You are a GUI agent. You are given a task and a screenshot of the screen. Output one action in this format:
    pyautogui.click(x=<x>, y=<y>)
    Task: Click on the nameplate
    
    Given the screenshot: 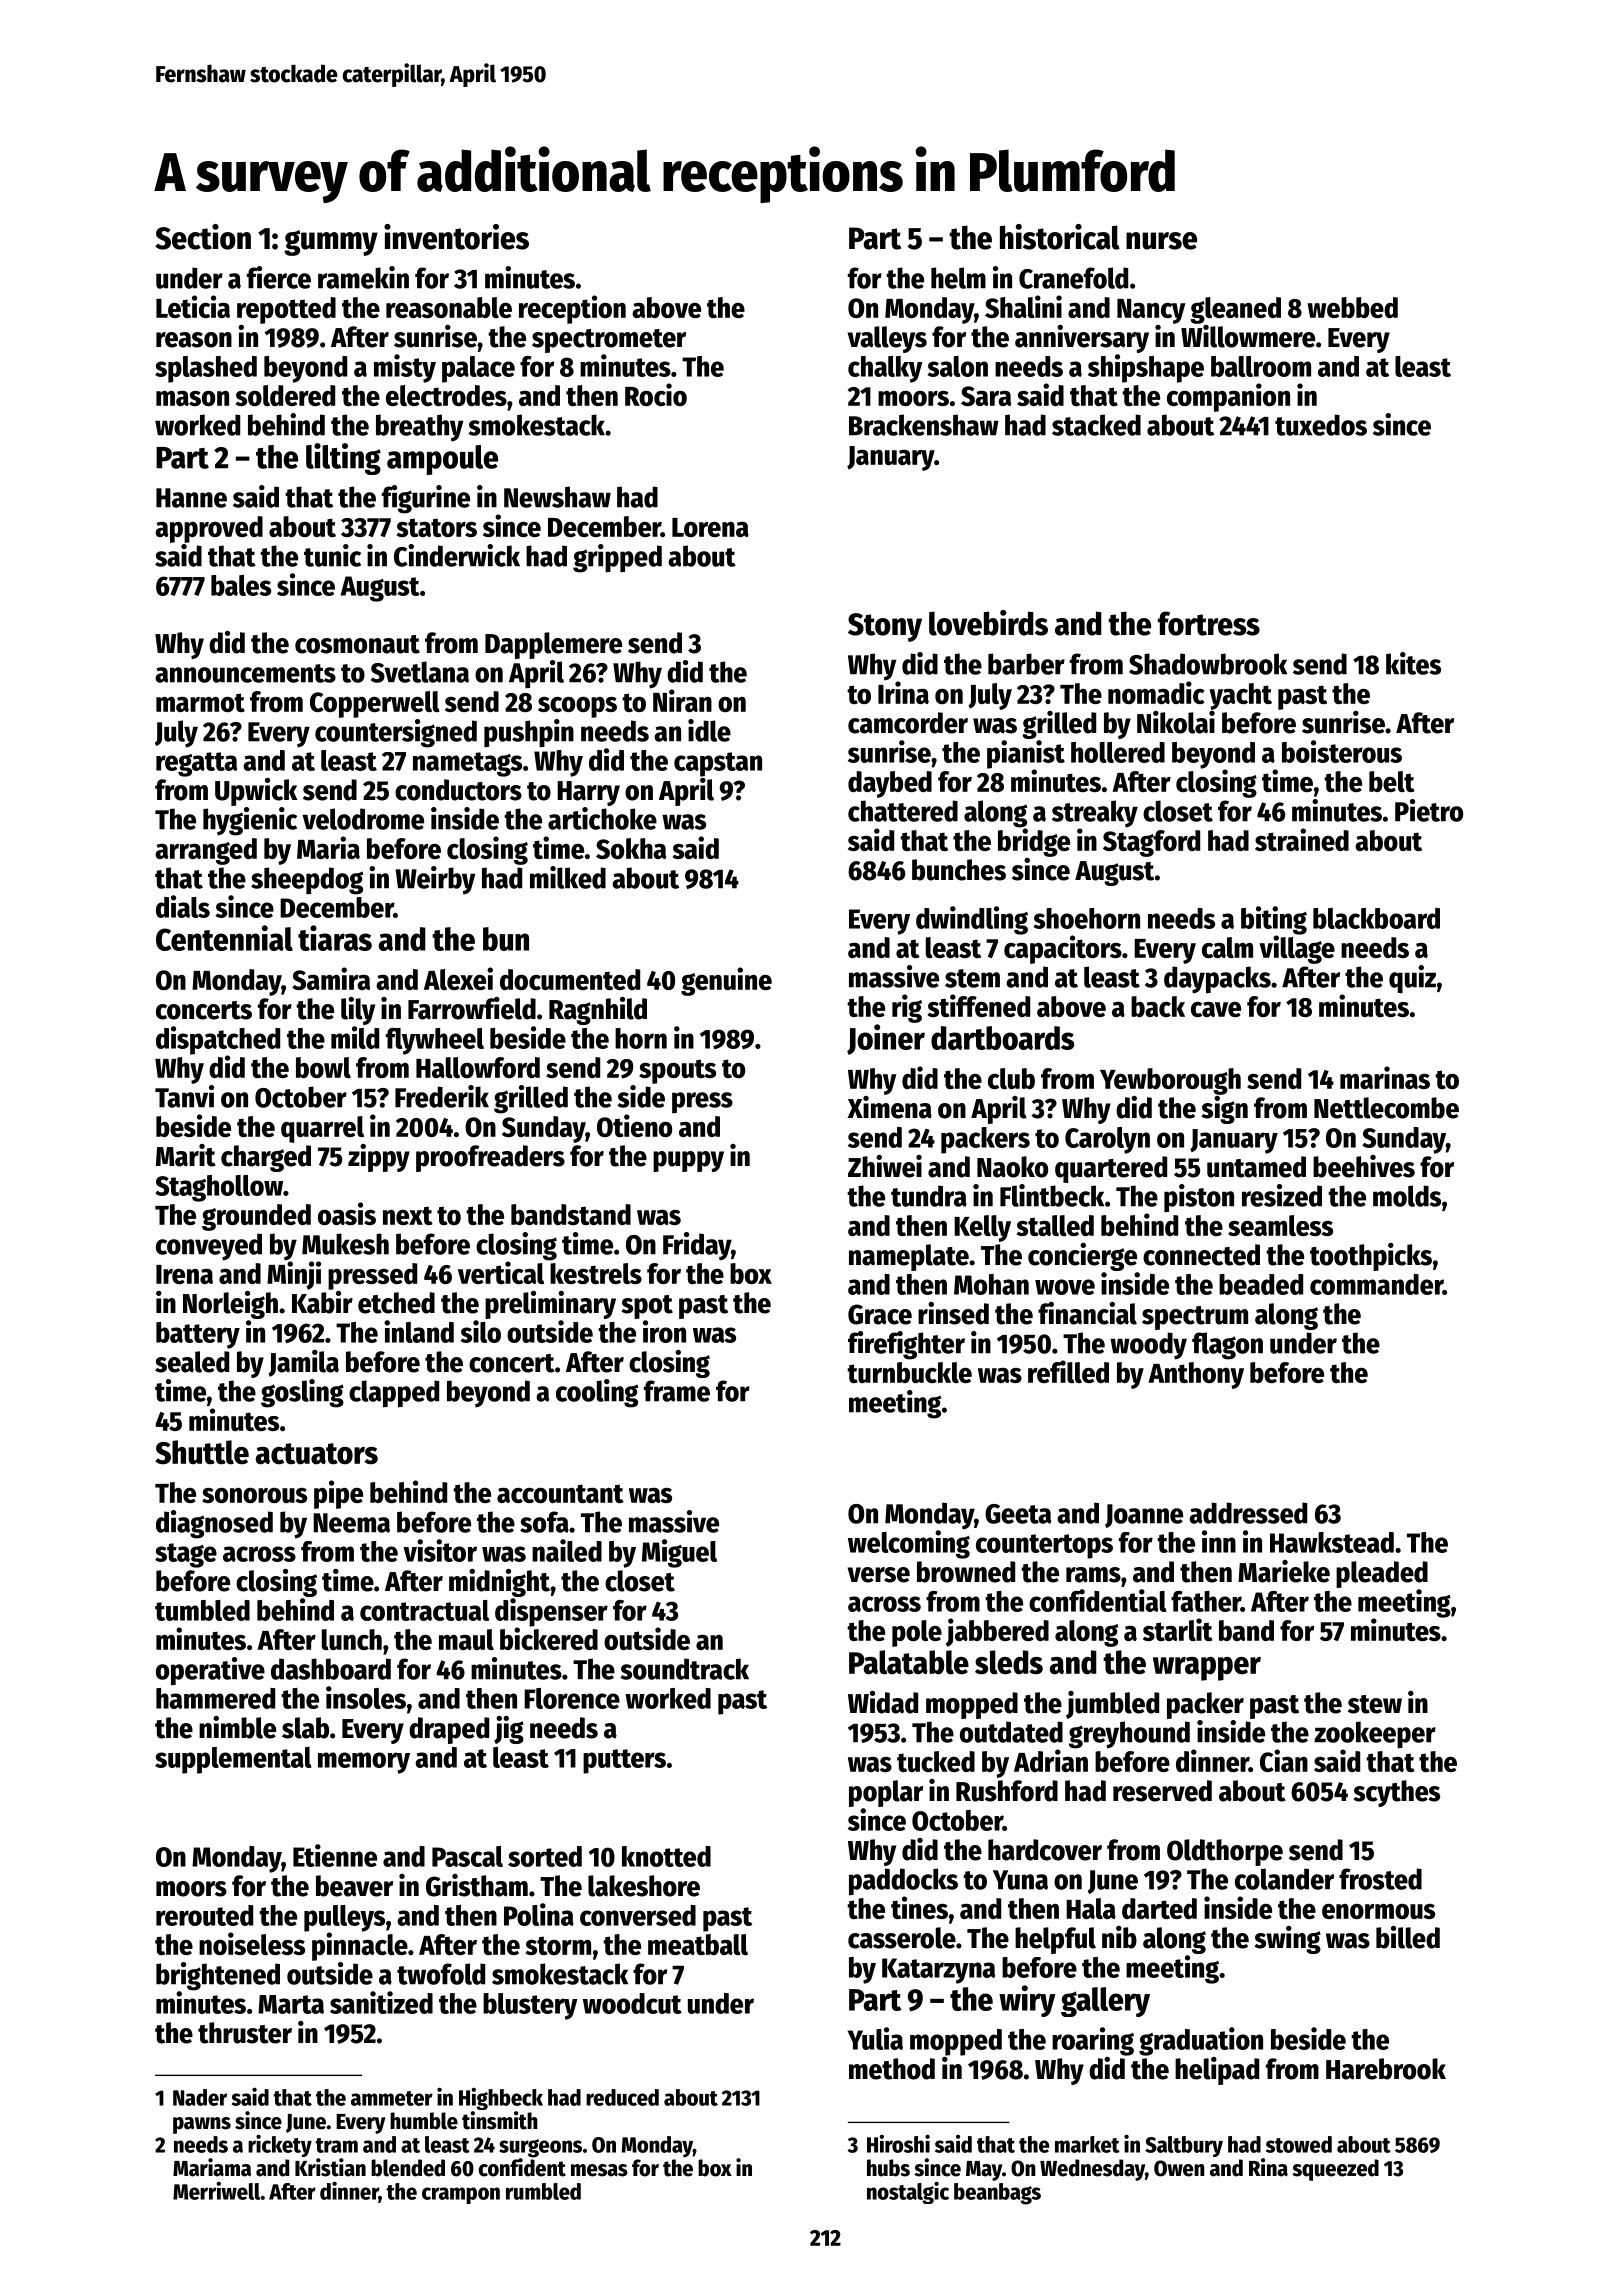 What is the action you would take?
    pyautogui.click(x=909, y=1257)
